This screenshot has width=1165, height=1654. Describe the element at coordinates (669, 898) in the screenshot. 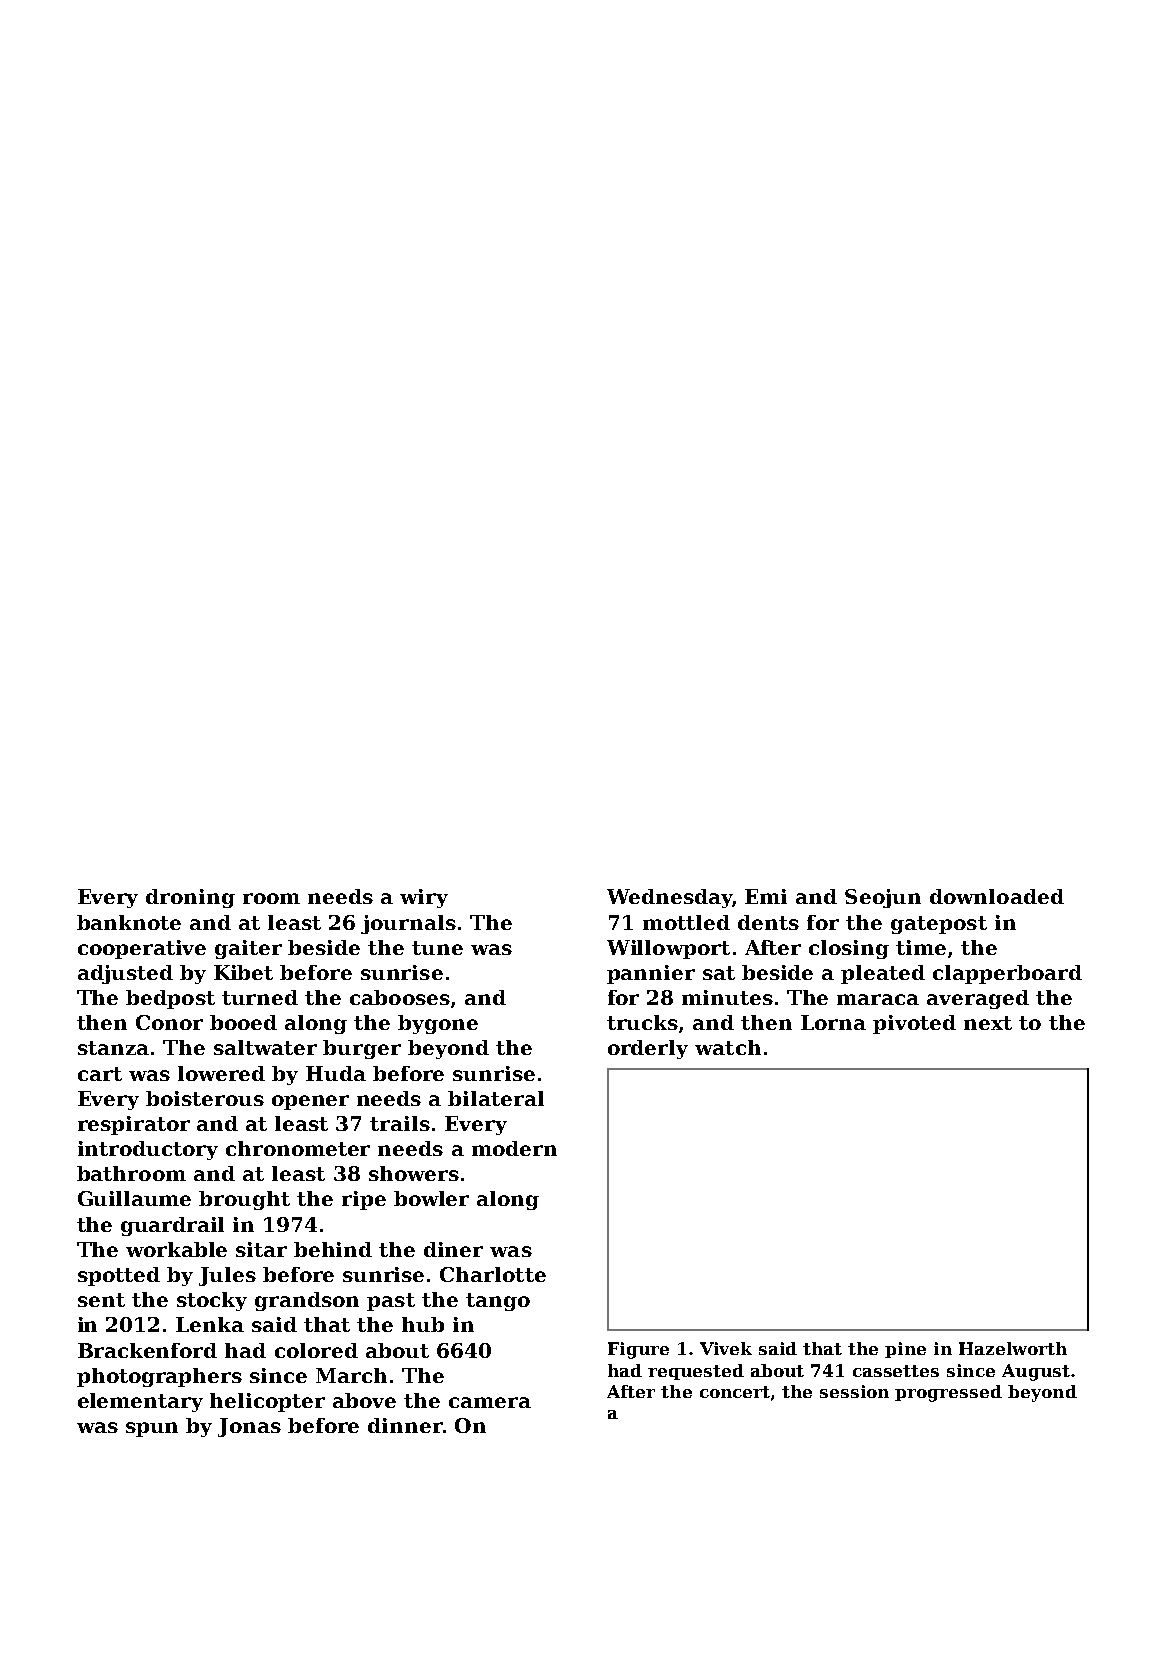

I see `Wednesday` at that location.
